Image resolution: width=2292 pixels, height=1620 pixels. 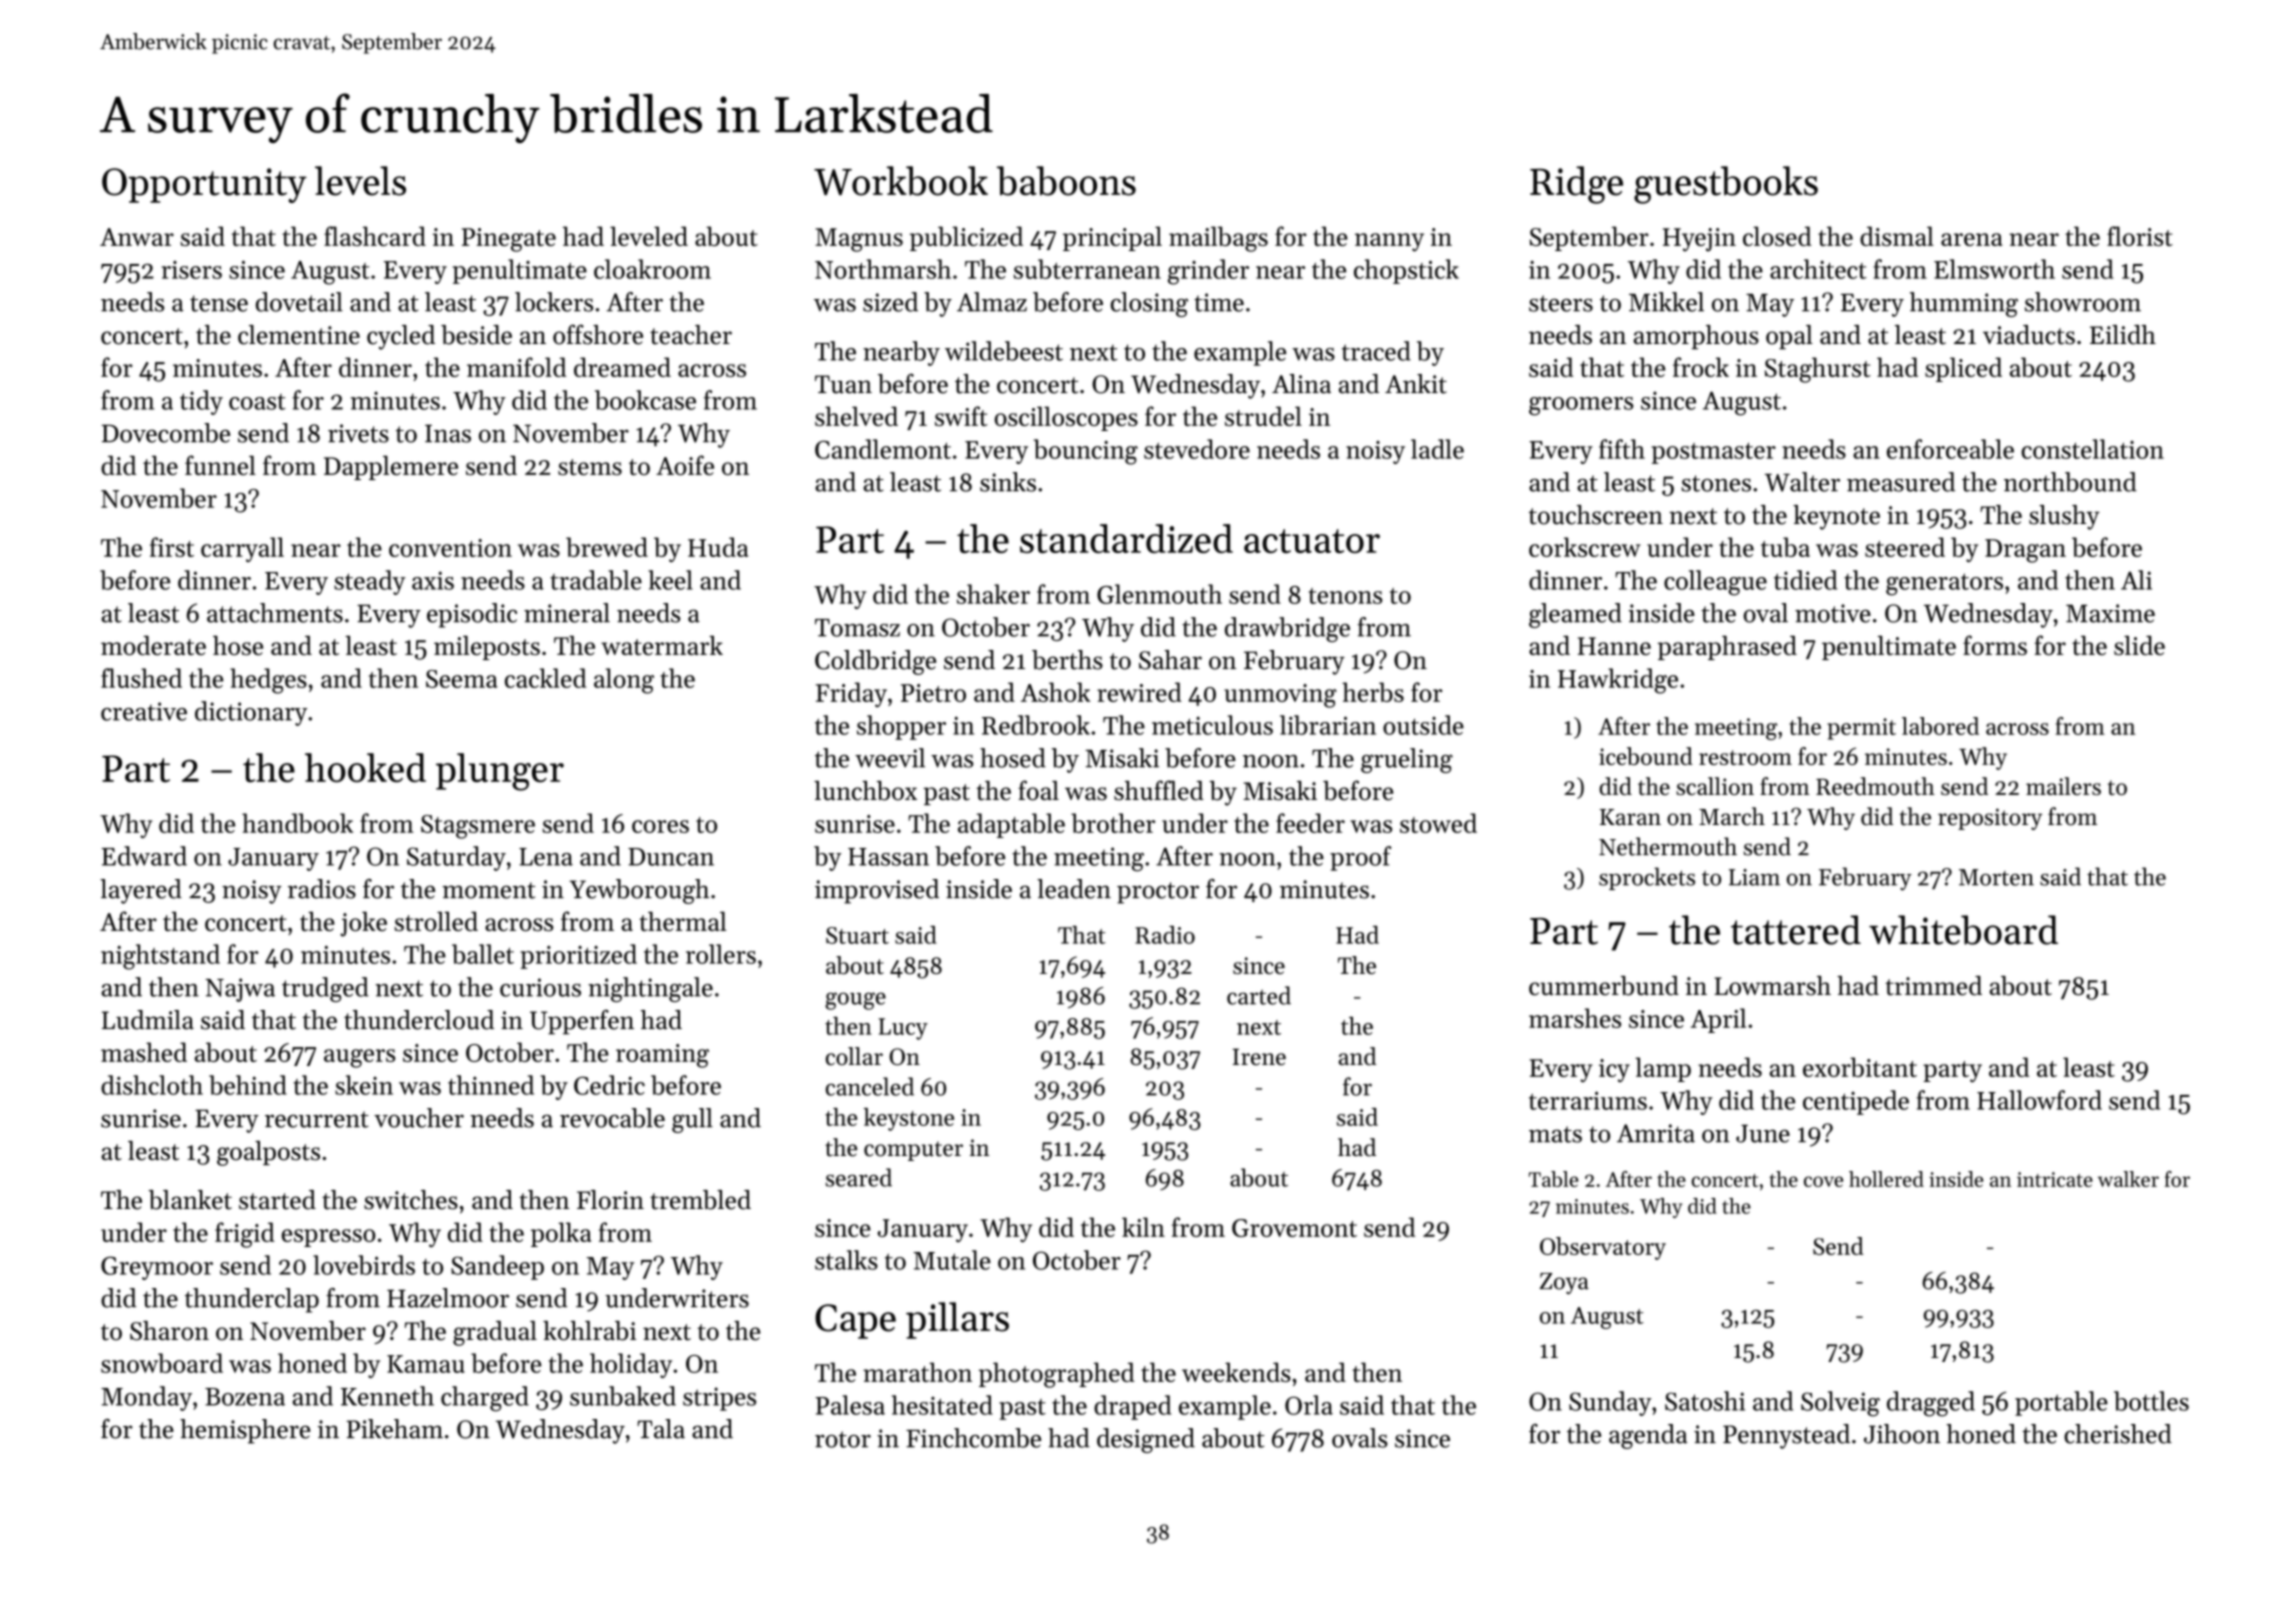 What do you see at coordinates (901, 181) in the screenshot?
I see `Workbook` at bounding box center [901, 181].
